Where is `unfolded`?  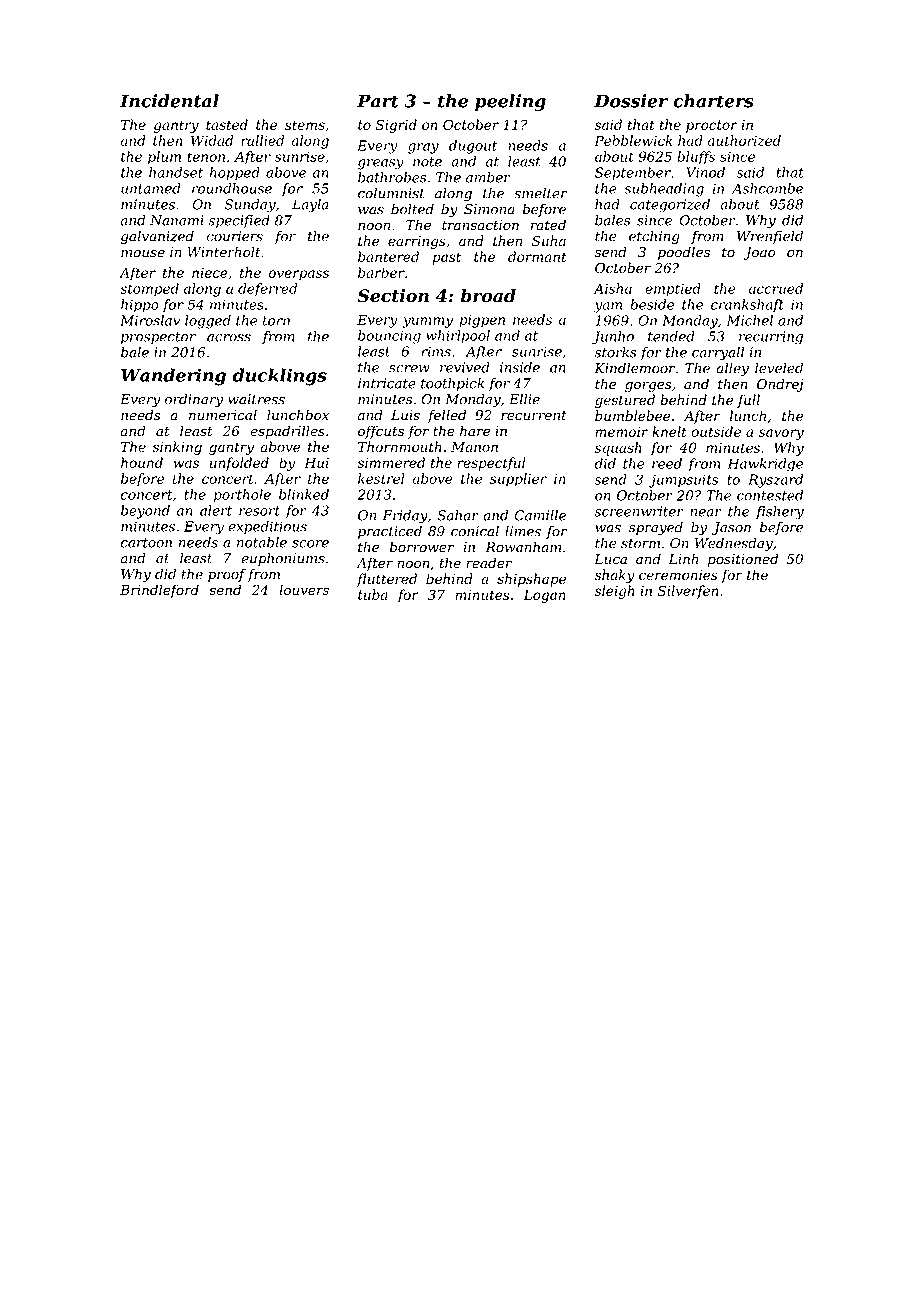 unfolded is located at coordinates (239, 464).
